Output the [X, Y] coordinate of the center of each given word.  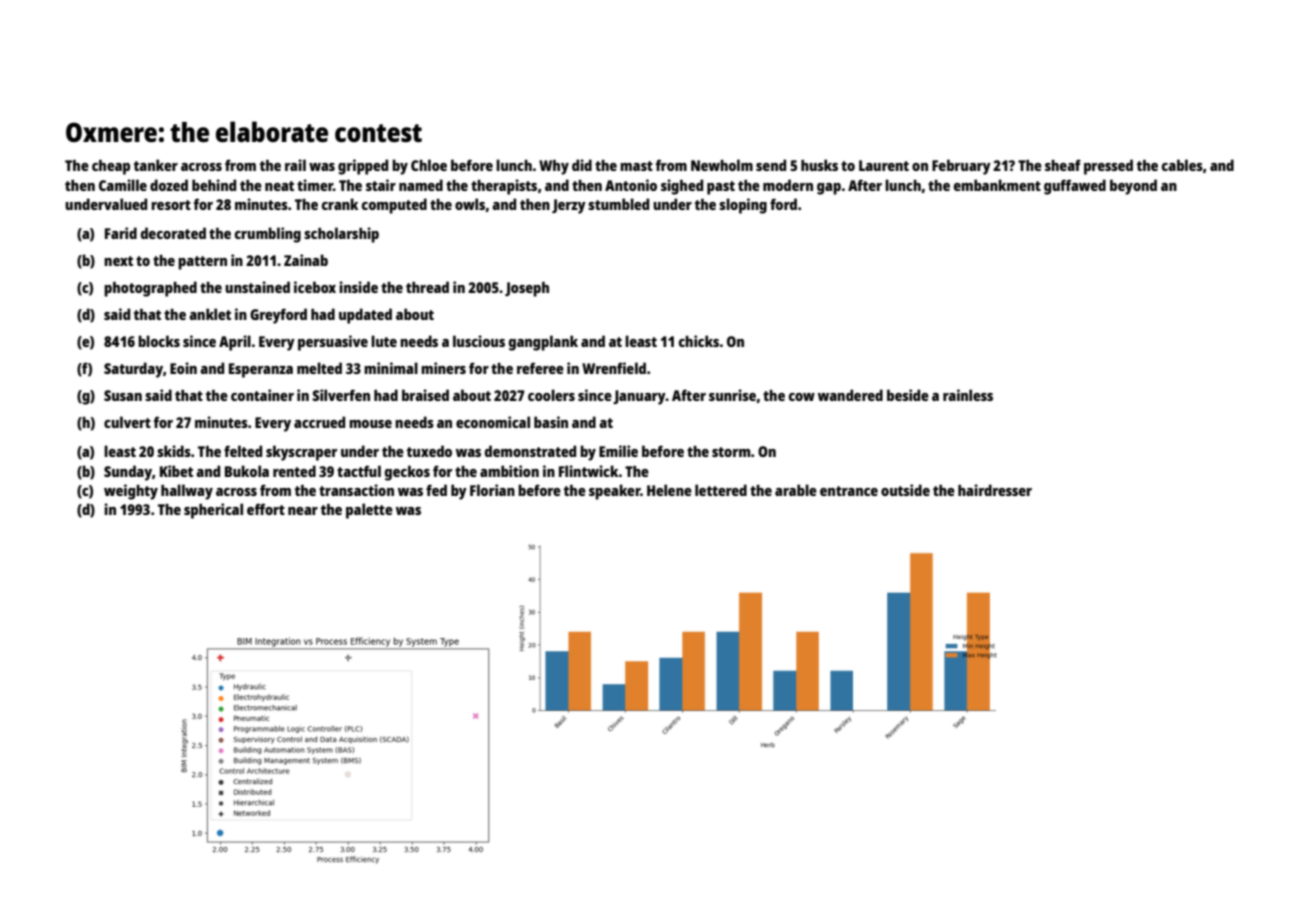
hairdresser [995, 490]
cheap [111, 167]
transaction [356, 490]
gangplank [543, 343]
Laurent [884, 165]
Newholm [722, 165]
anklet [210, 314]
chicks [699, 341]
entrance [849, 491]
